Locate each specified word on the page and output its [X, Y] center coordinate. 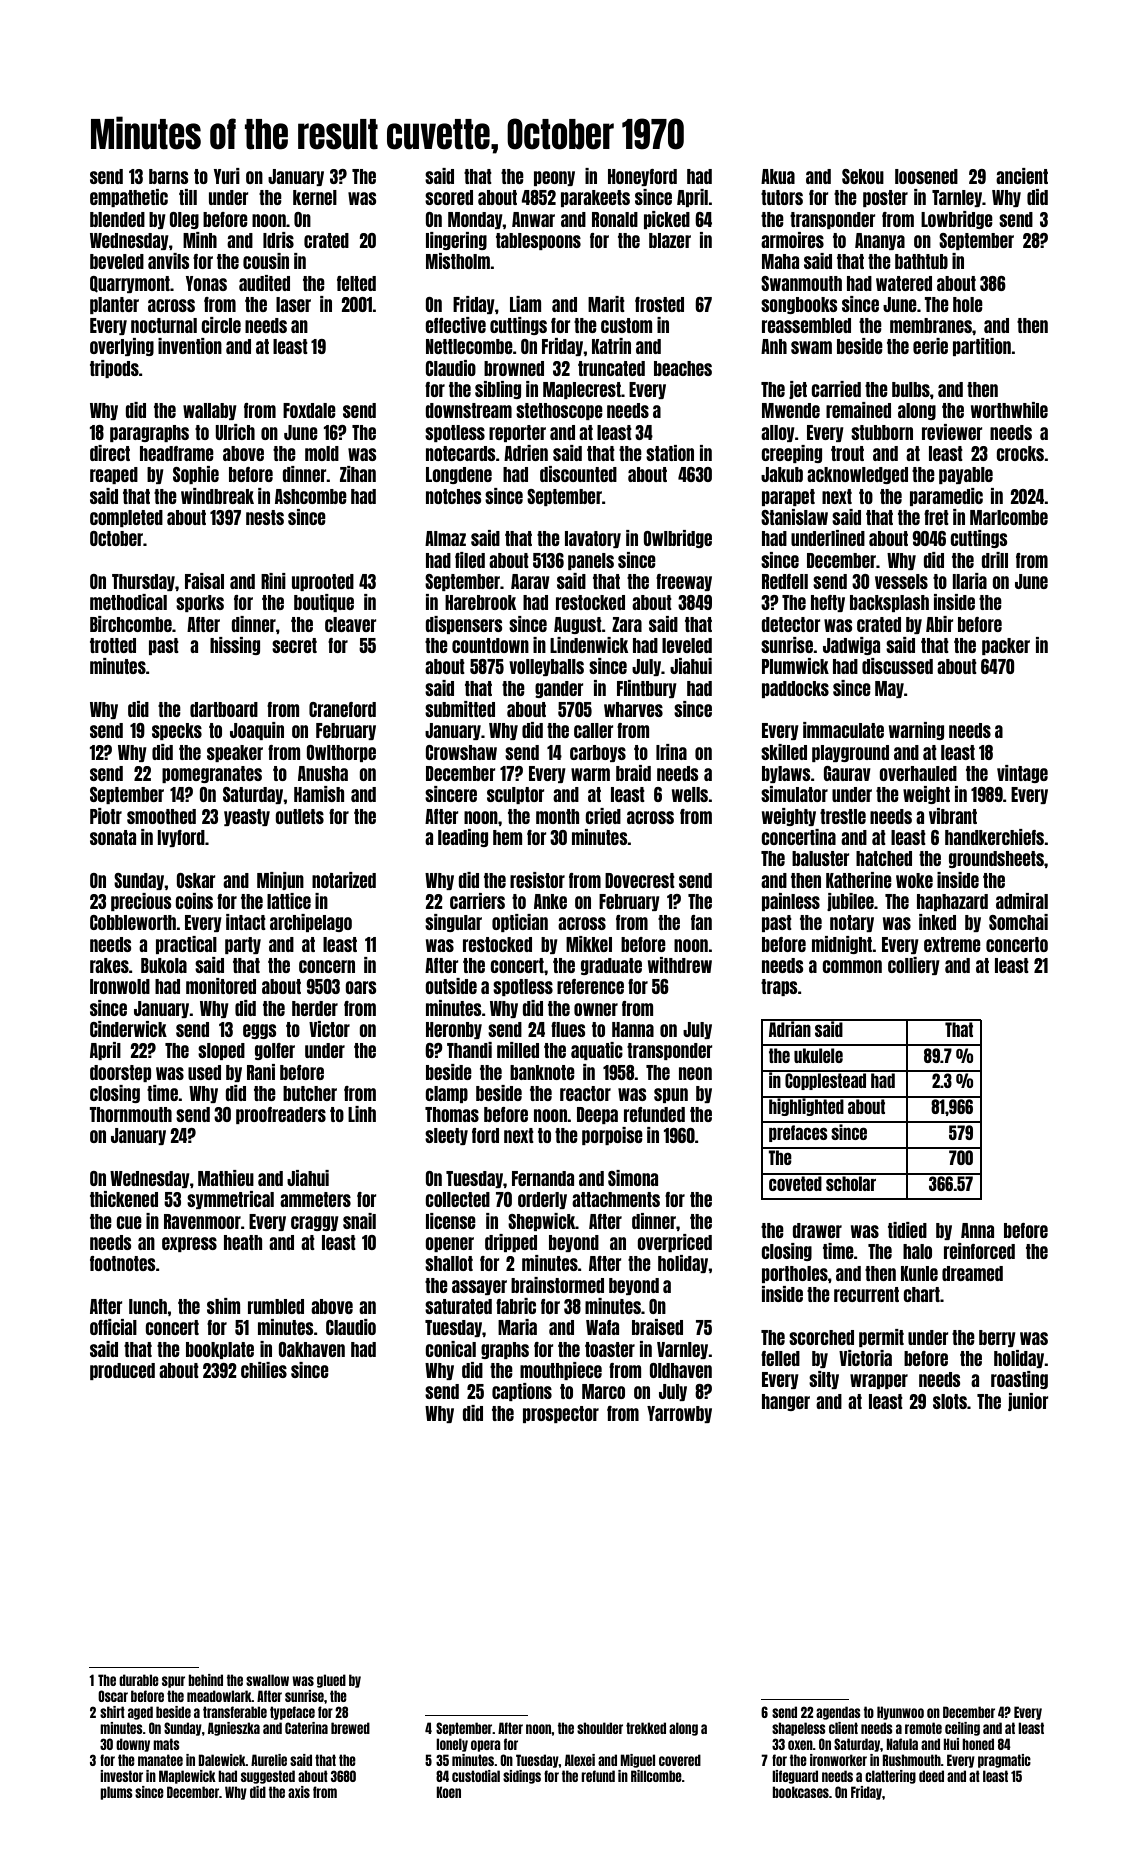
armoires [792, 240]
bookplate [220, 1350]
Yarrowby [679, 1414]
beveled [117, 261]
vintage [1022, 774]
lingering [456, 241]
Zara [627, 624]
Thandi [469, 1050]
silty [824, 1380]
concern [327, 966]
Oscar [113, 1696]
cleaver [351, 624]
